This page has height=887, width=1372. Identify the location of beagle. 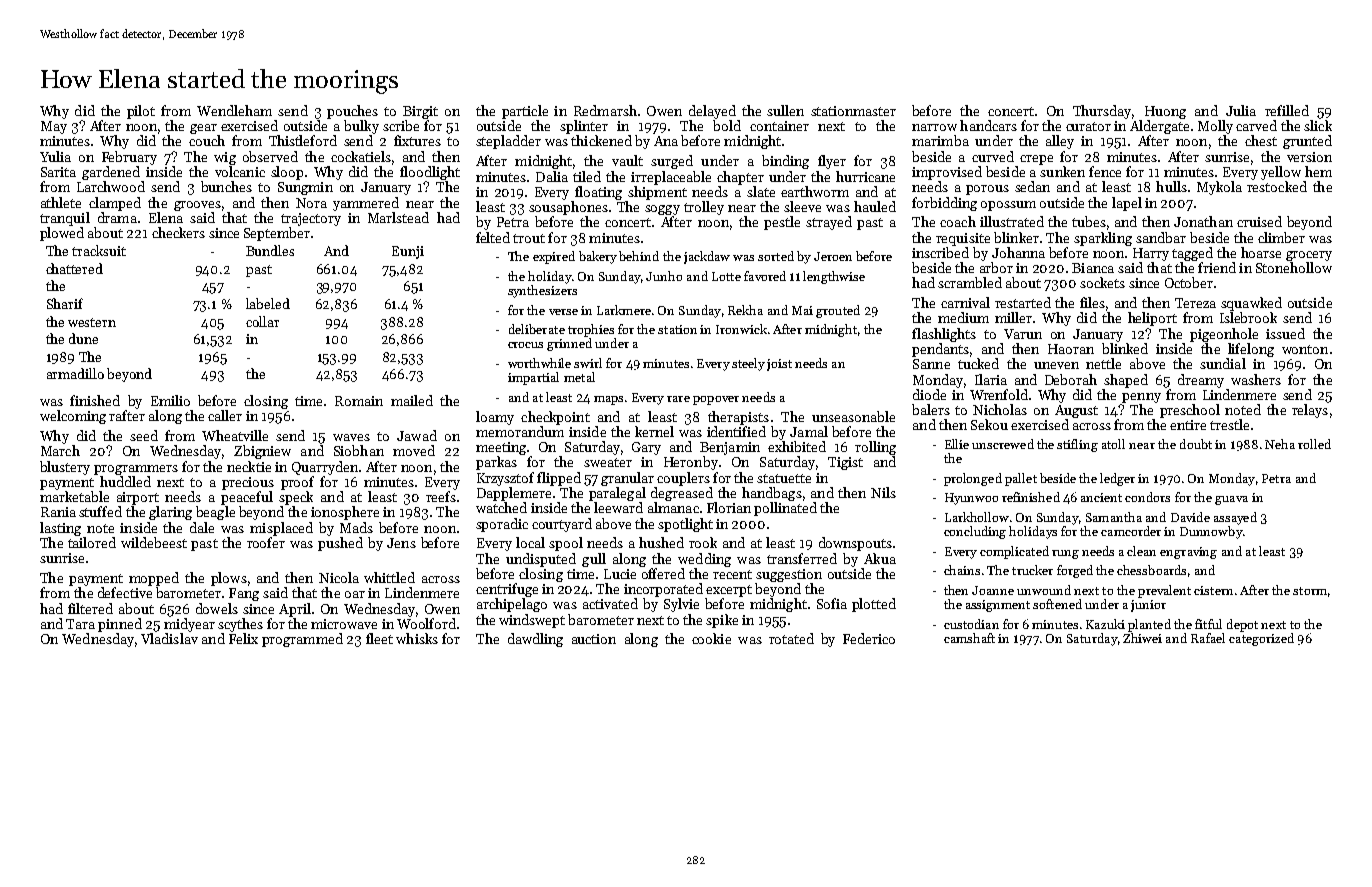
(215, 513).
